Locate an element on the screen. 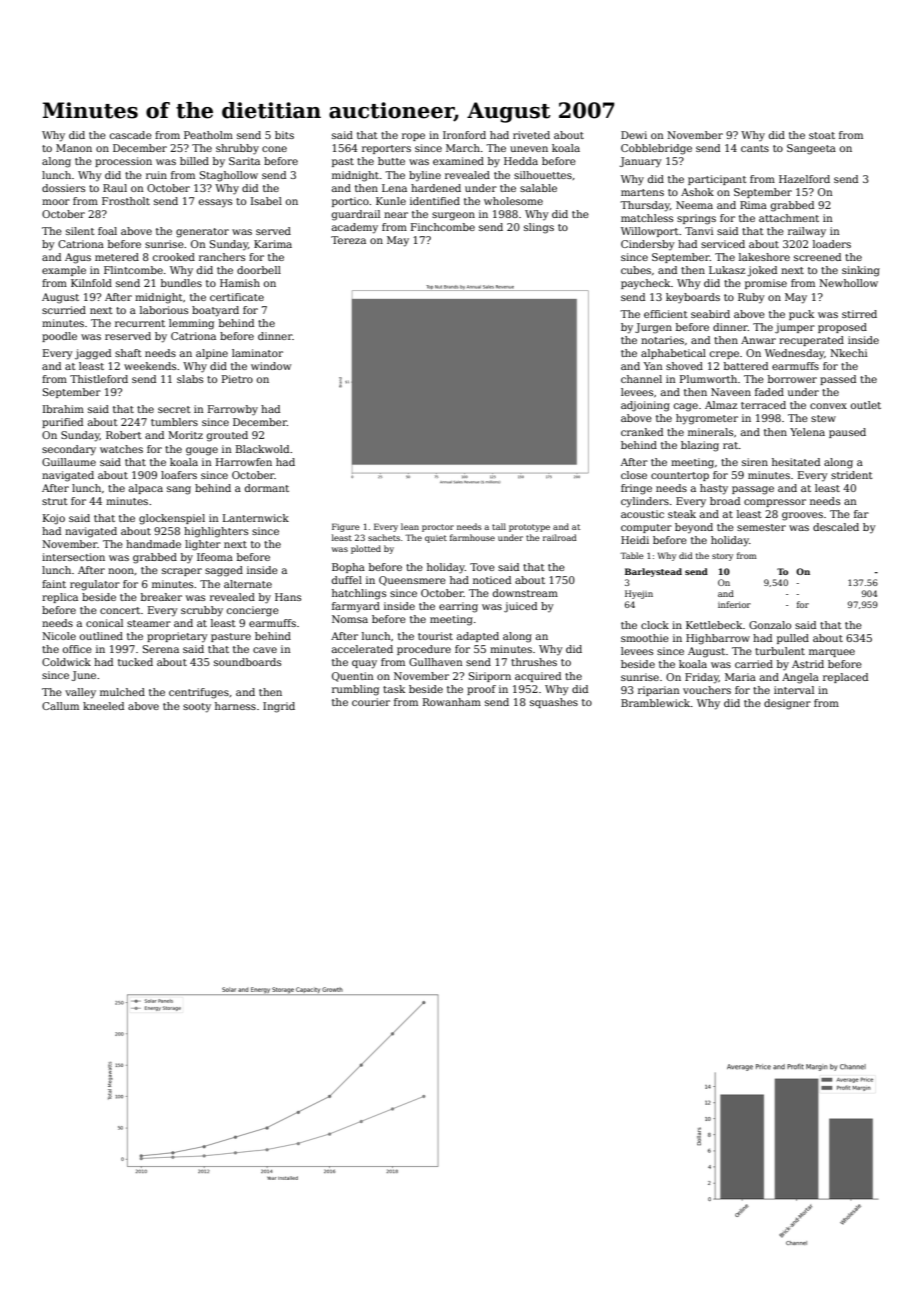 This screenshot has width=924, height=1308. Blackwold is located at coordinates (262, 449).
